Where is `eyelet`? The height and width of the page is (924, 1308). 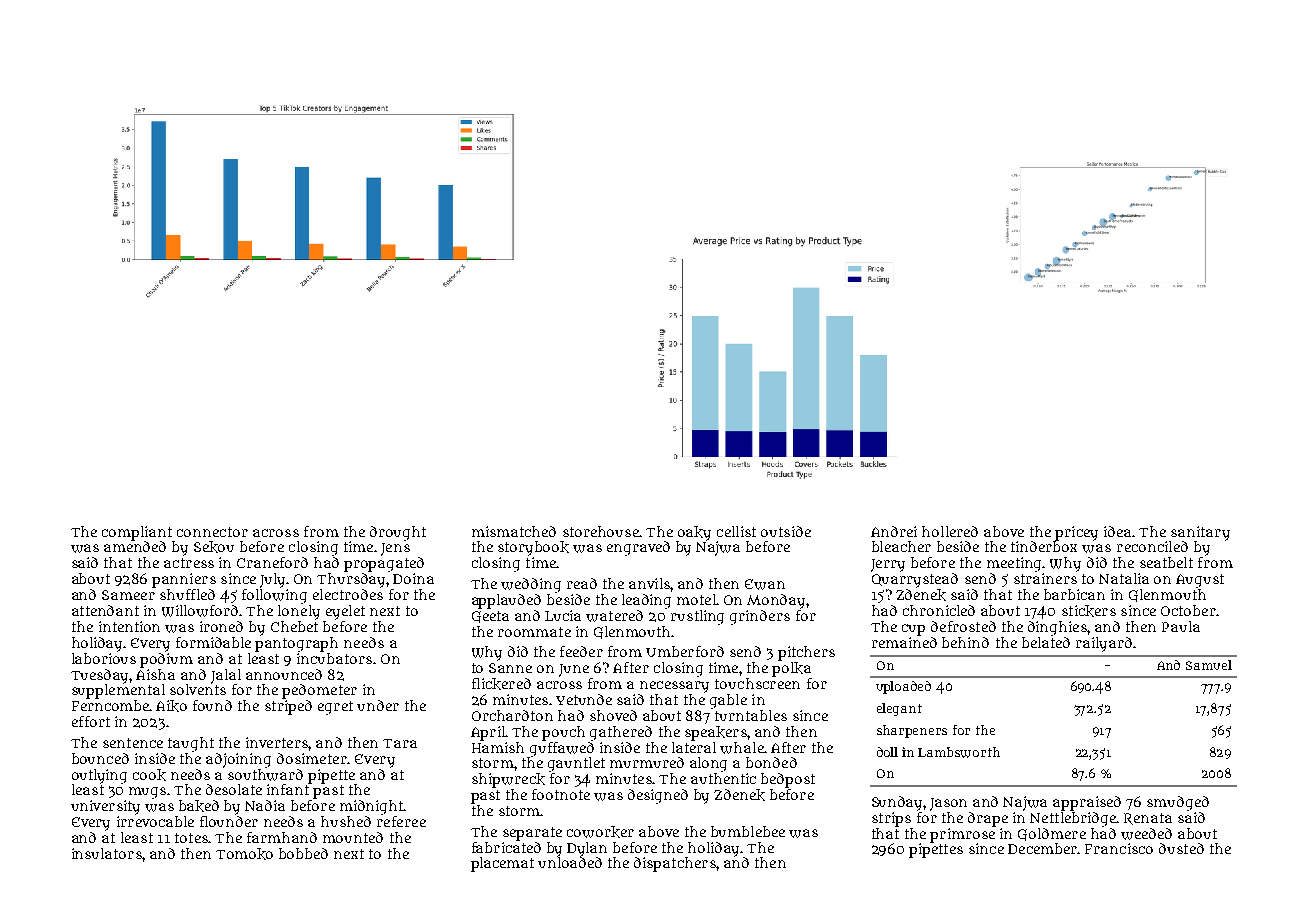 eyelet is located at coordinates (345, 612).
